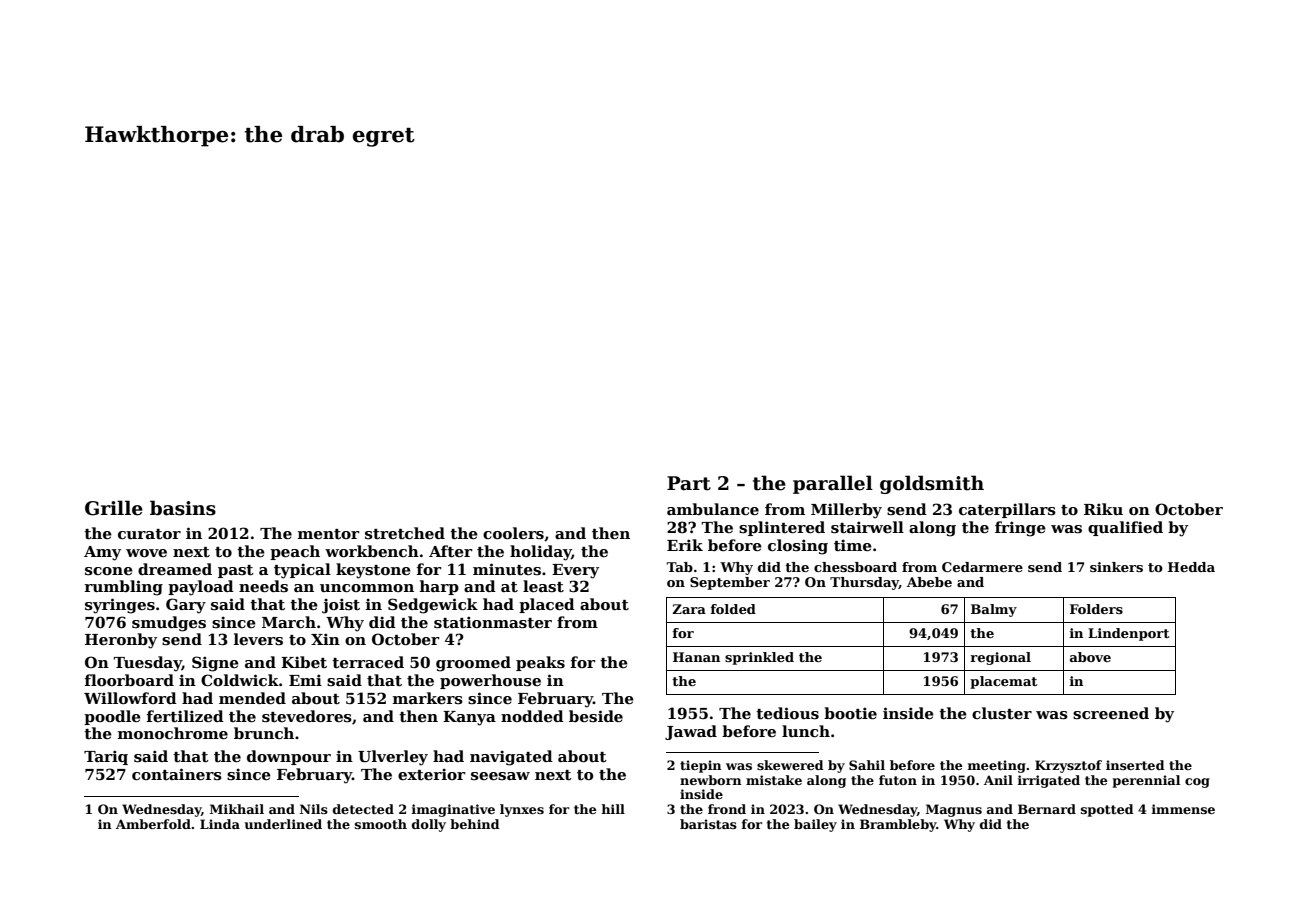 The width and height of the screenshot is (1308, 924). What do you see at coordinates (691, 732) in the screenshot?
I see `Jawad` at bounding box center [691, 732].
